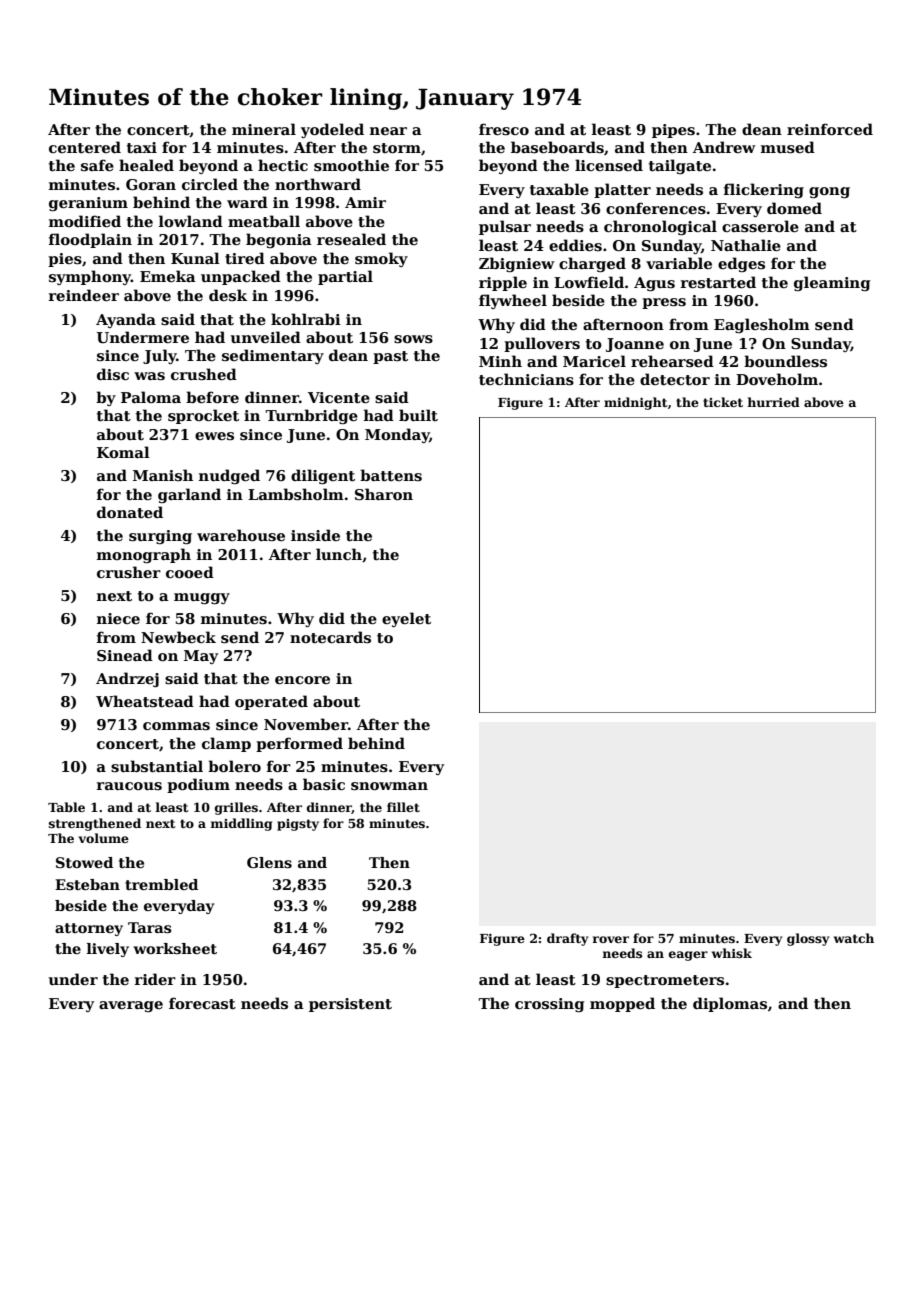 The height and width of the screenshot is (1308, 924). I want to click on persistent, so click(350, 1005).
